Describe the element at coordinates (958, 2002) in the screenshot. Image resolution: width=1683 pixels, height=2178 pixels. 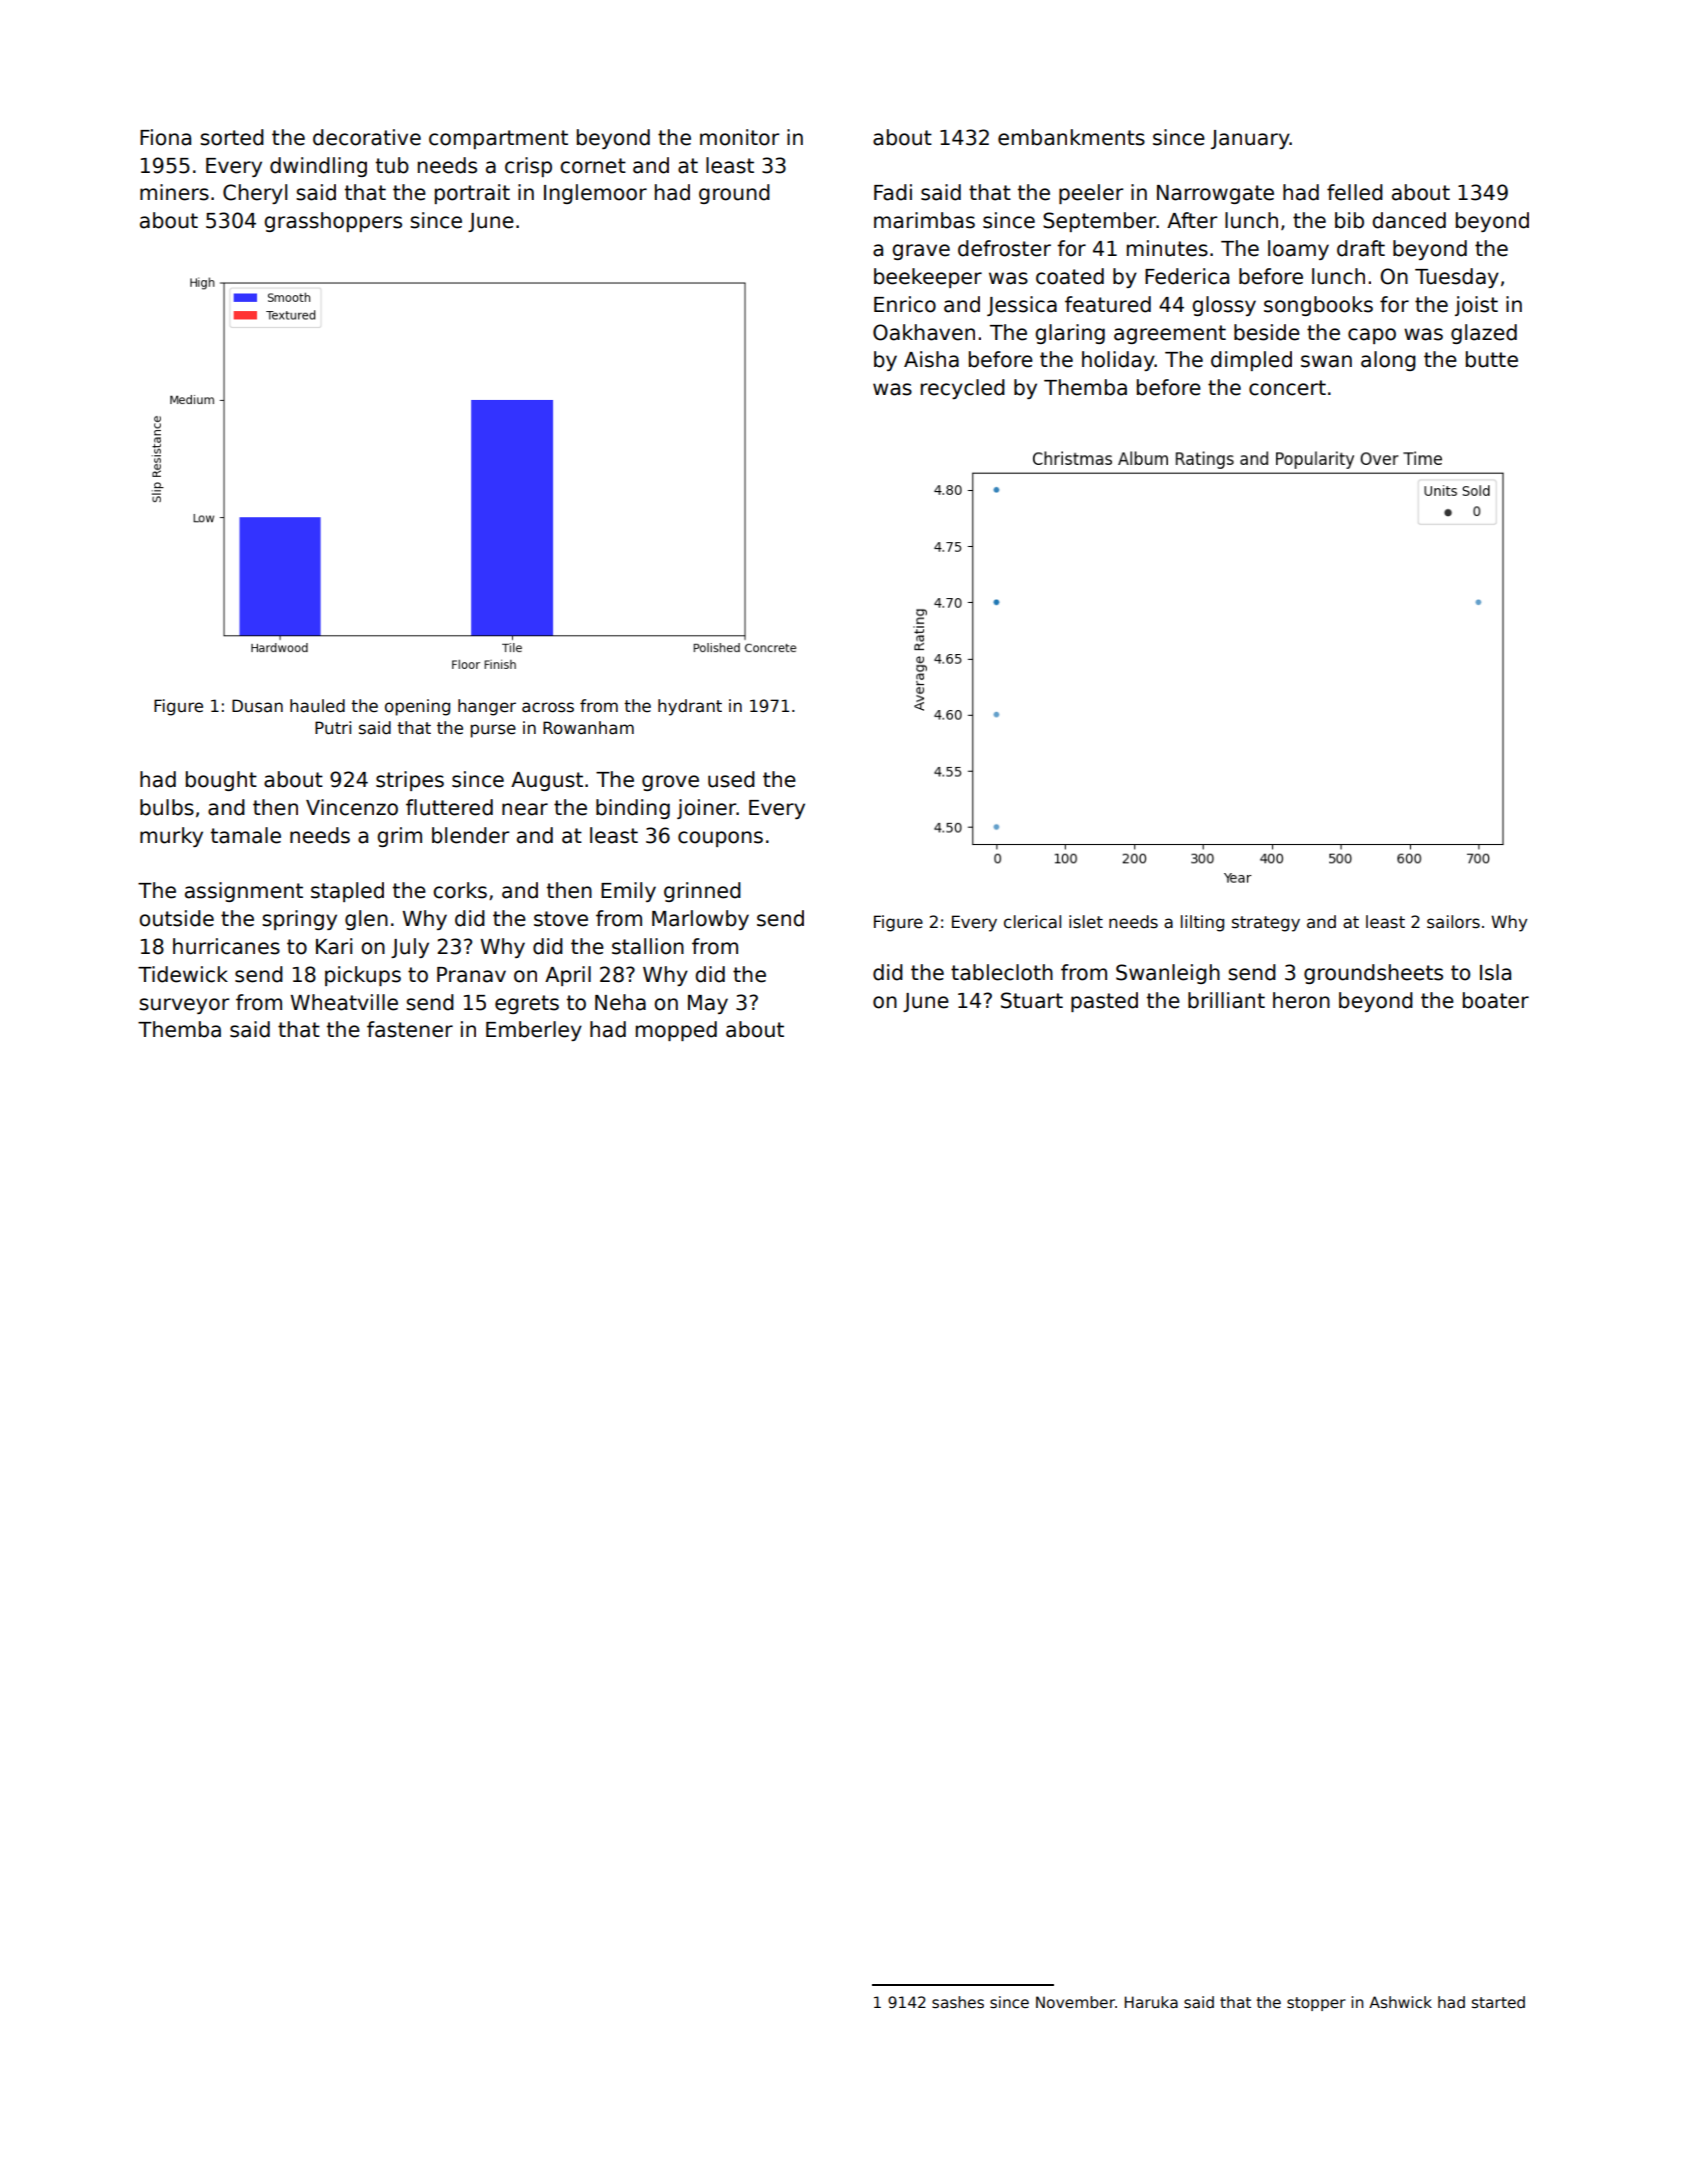
I see `sashes` at that location.
